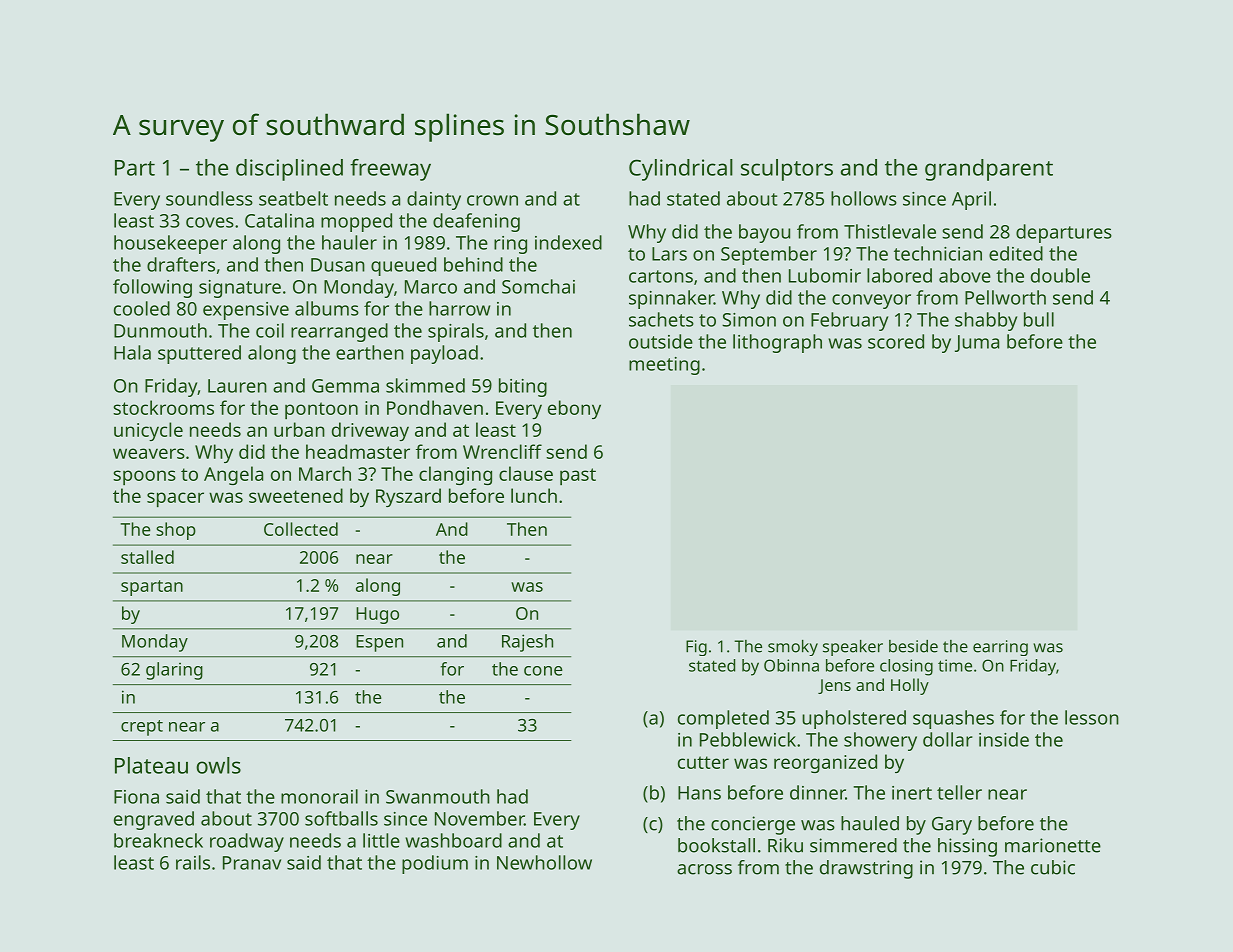 The height and width of the document is (952, 1233). Describe the element at coordinates (390, 170) in the document. I see `freeway` at that location.
